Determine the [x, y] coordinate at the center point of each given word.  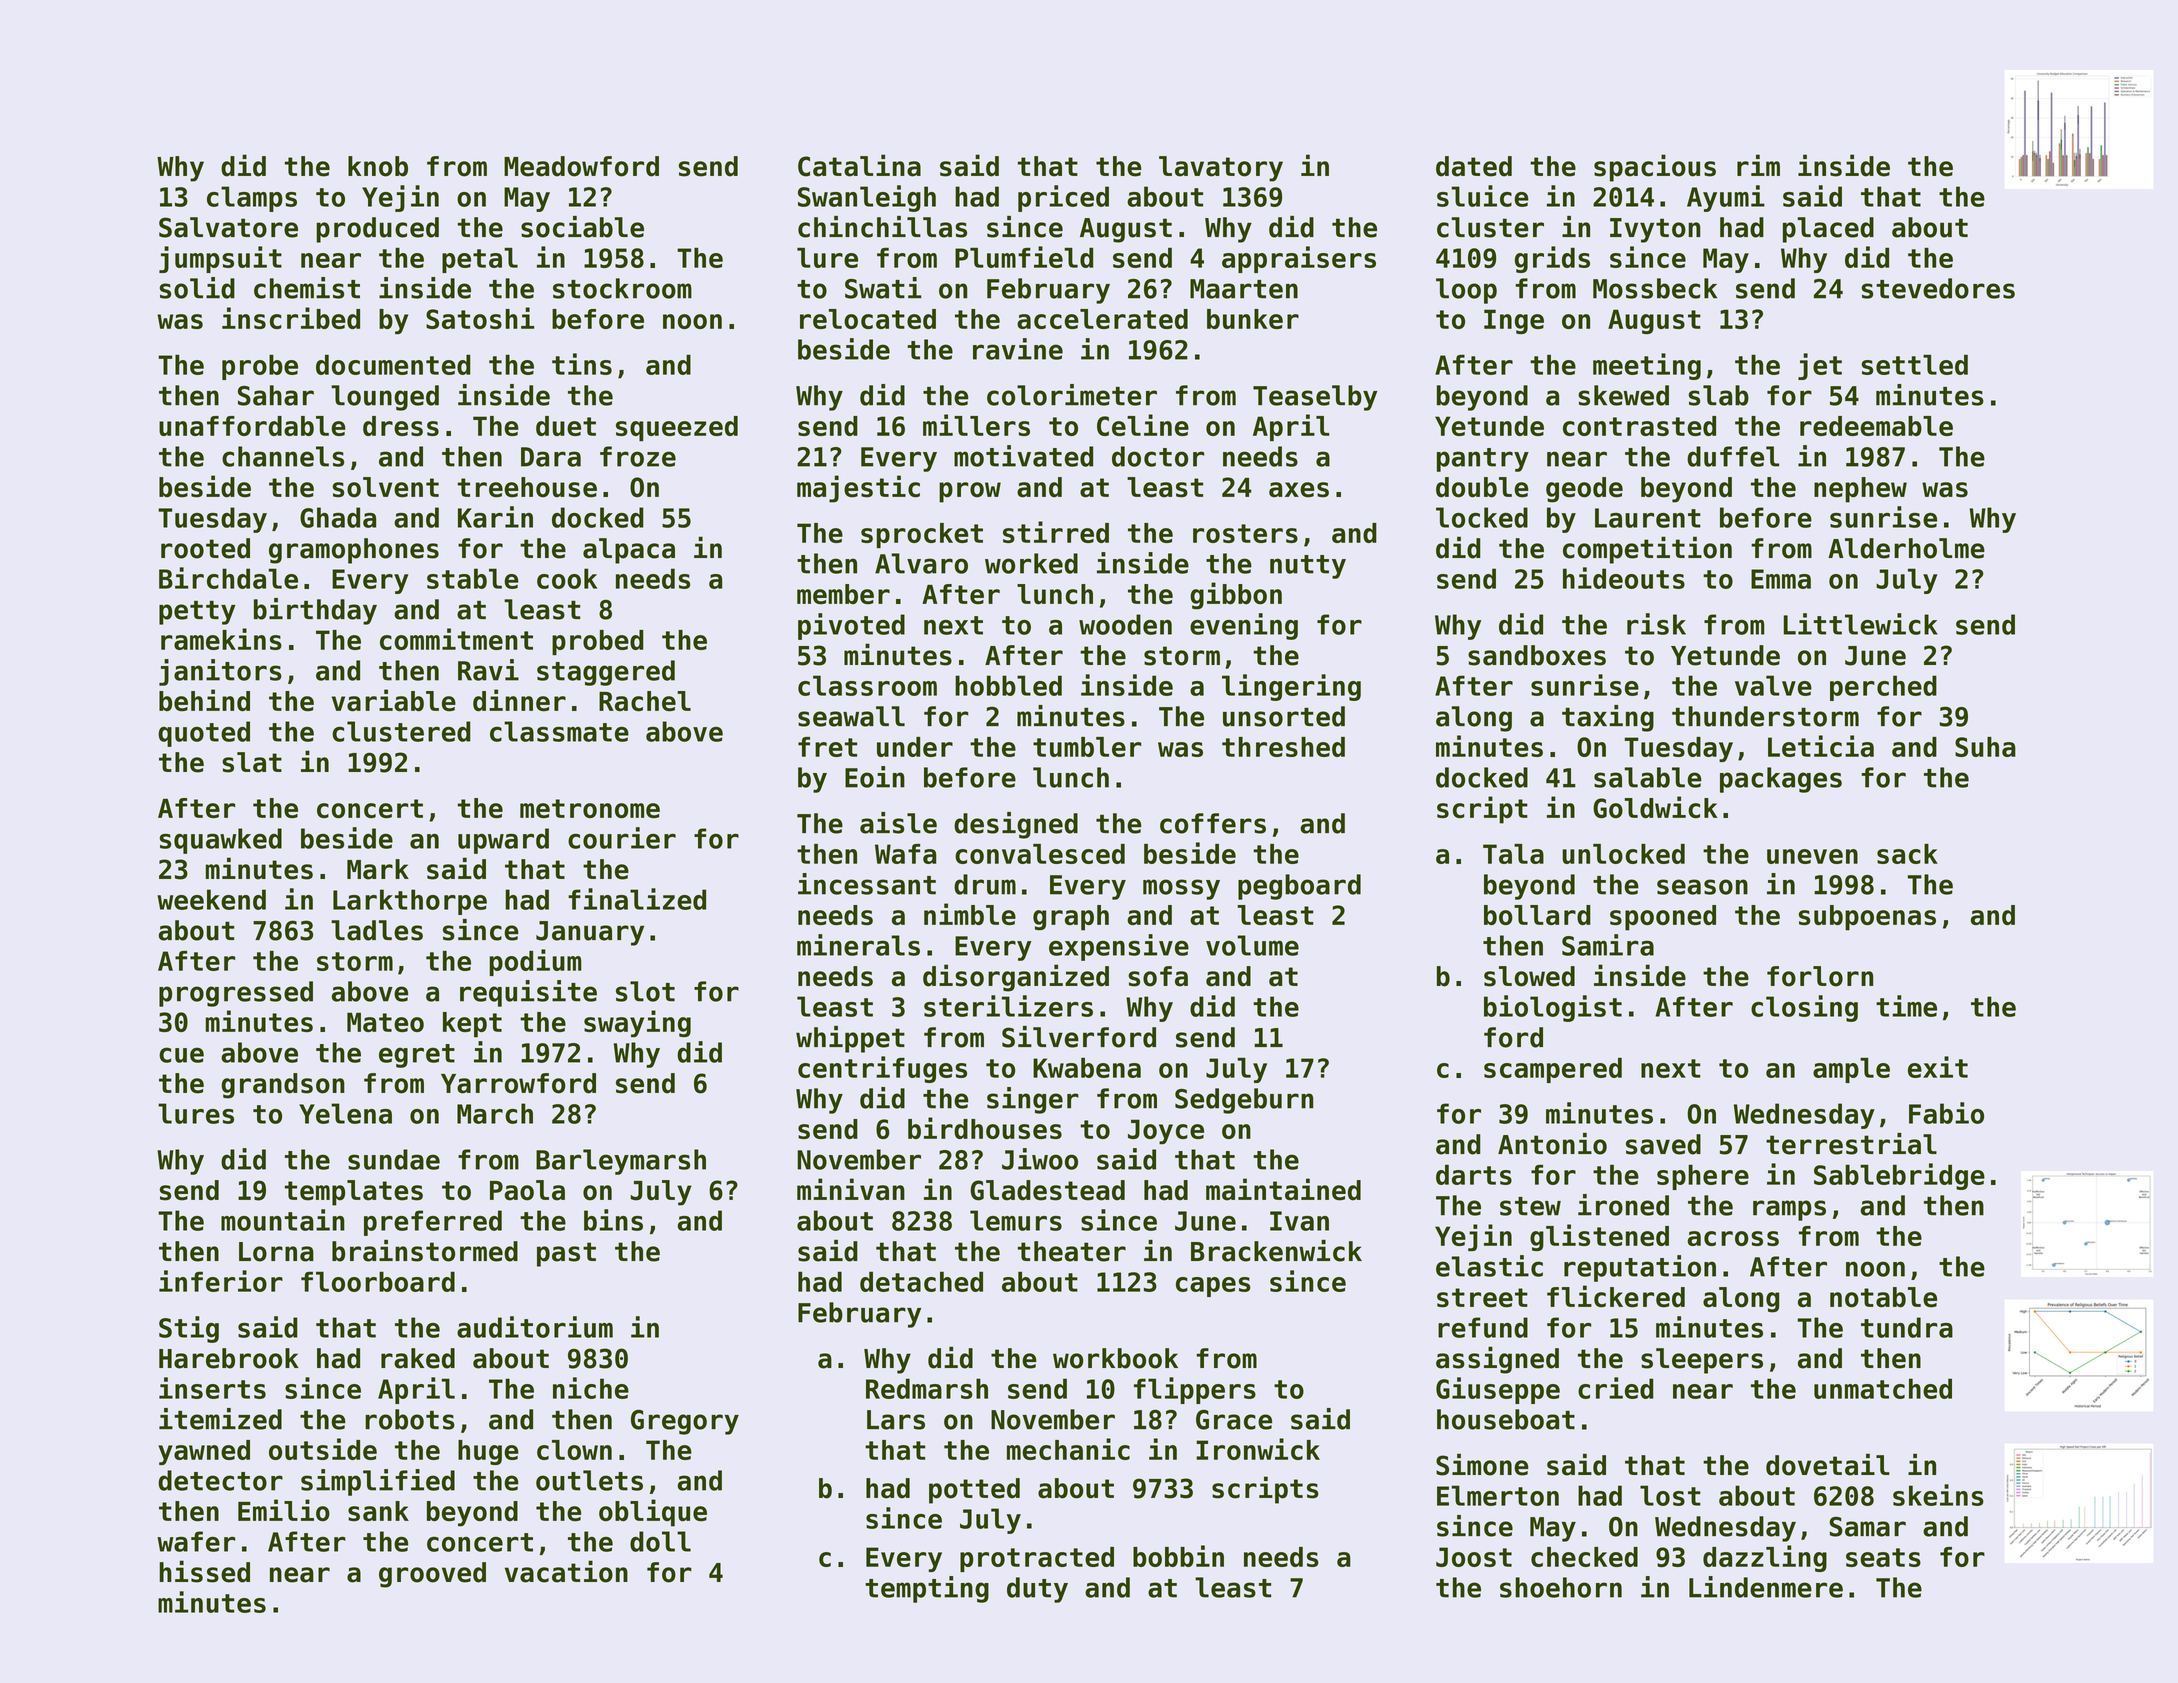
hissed [204, 1571]
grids [1552, 259]
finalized [637, 899]
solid [197, 288]
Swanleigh [867, 198]
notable [1883, 1297]
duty [1037, 1590]
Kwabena [1087, 1068]
